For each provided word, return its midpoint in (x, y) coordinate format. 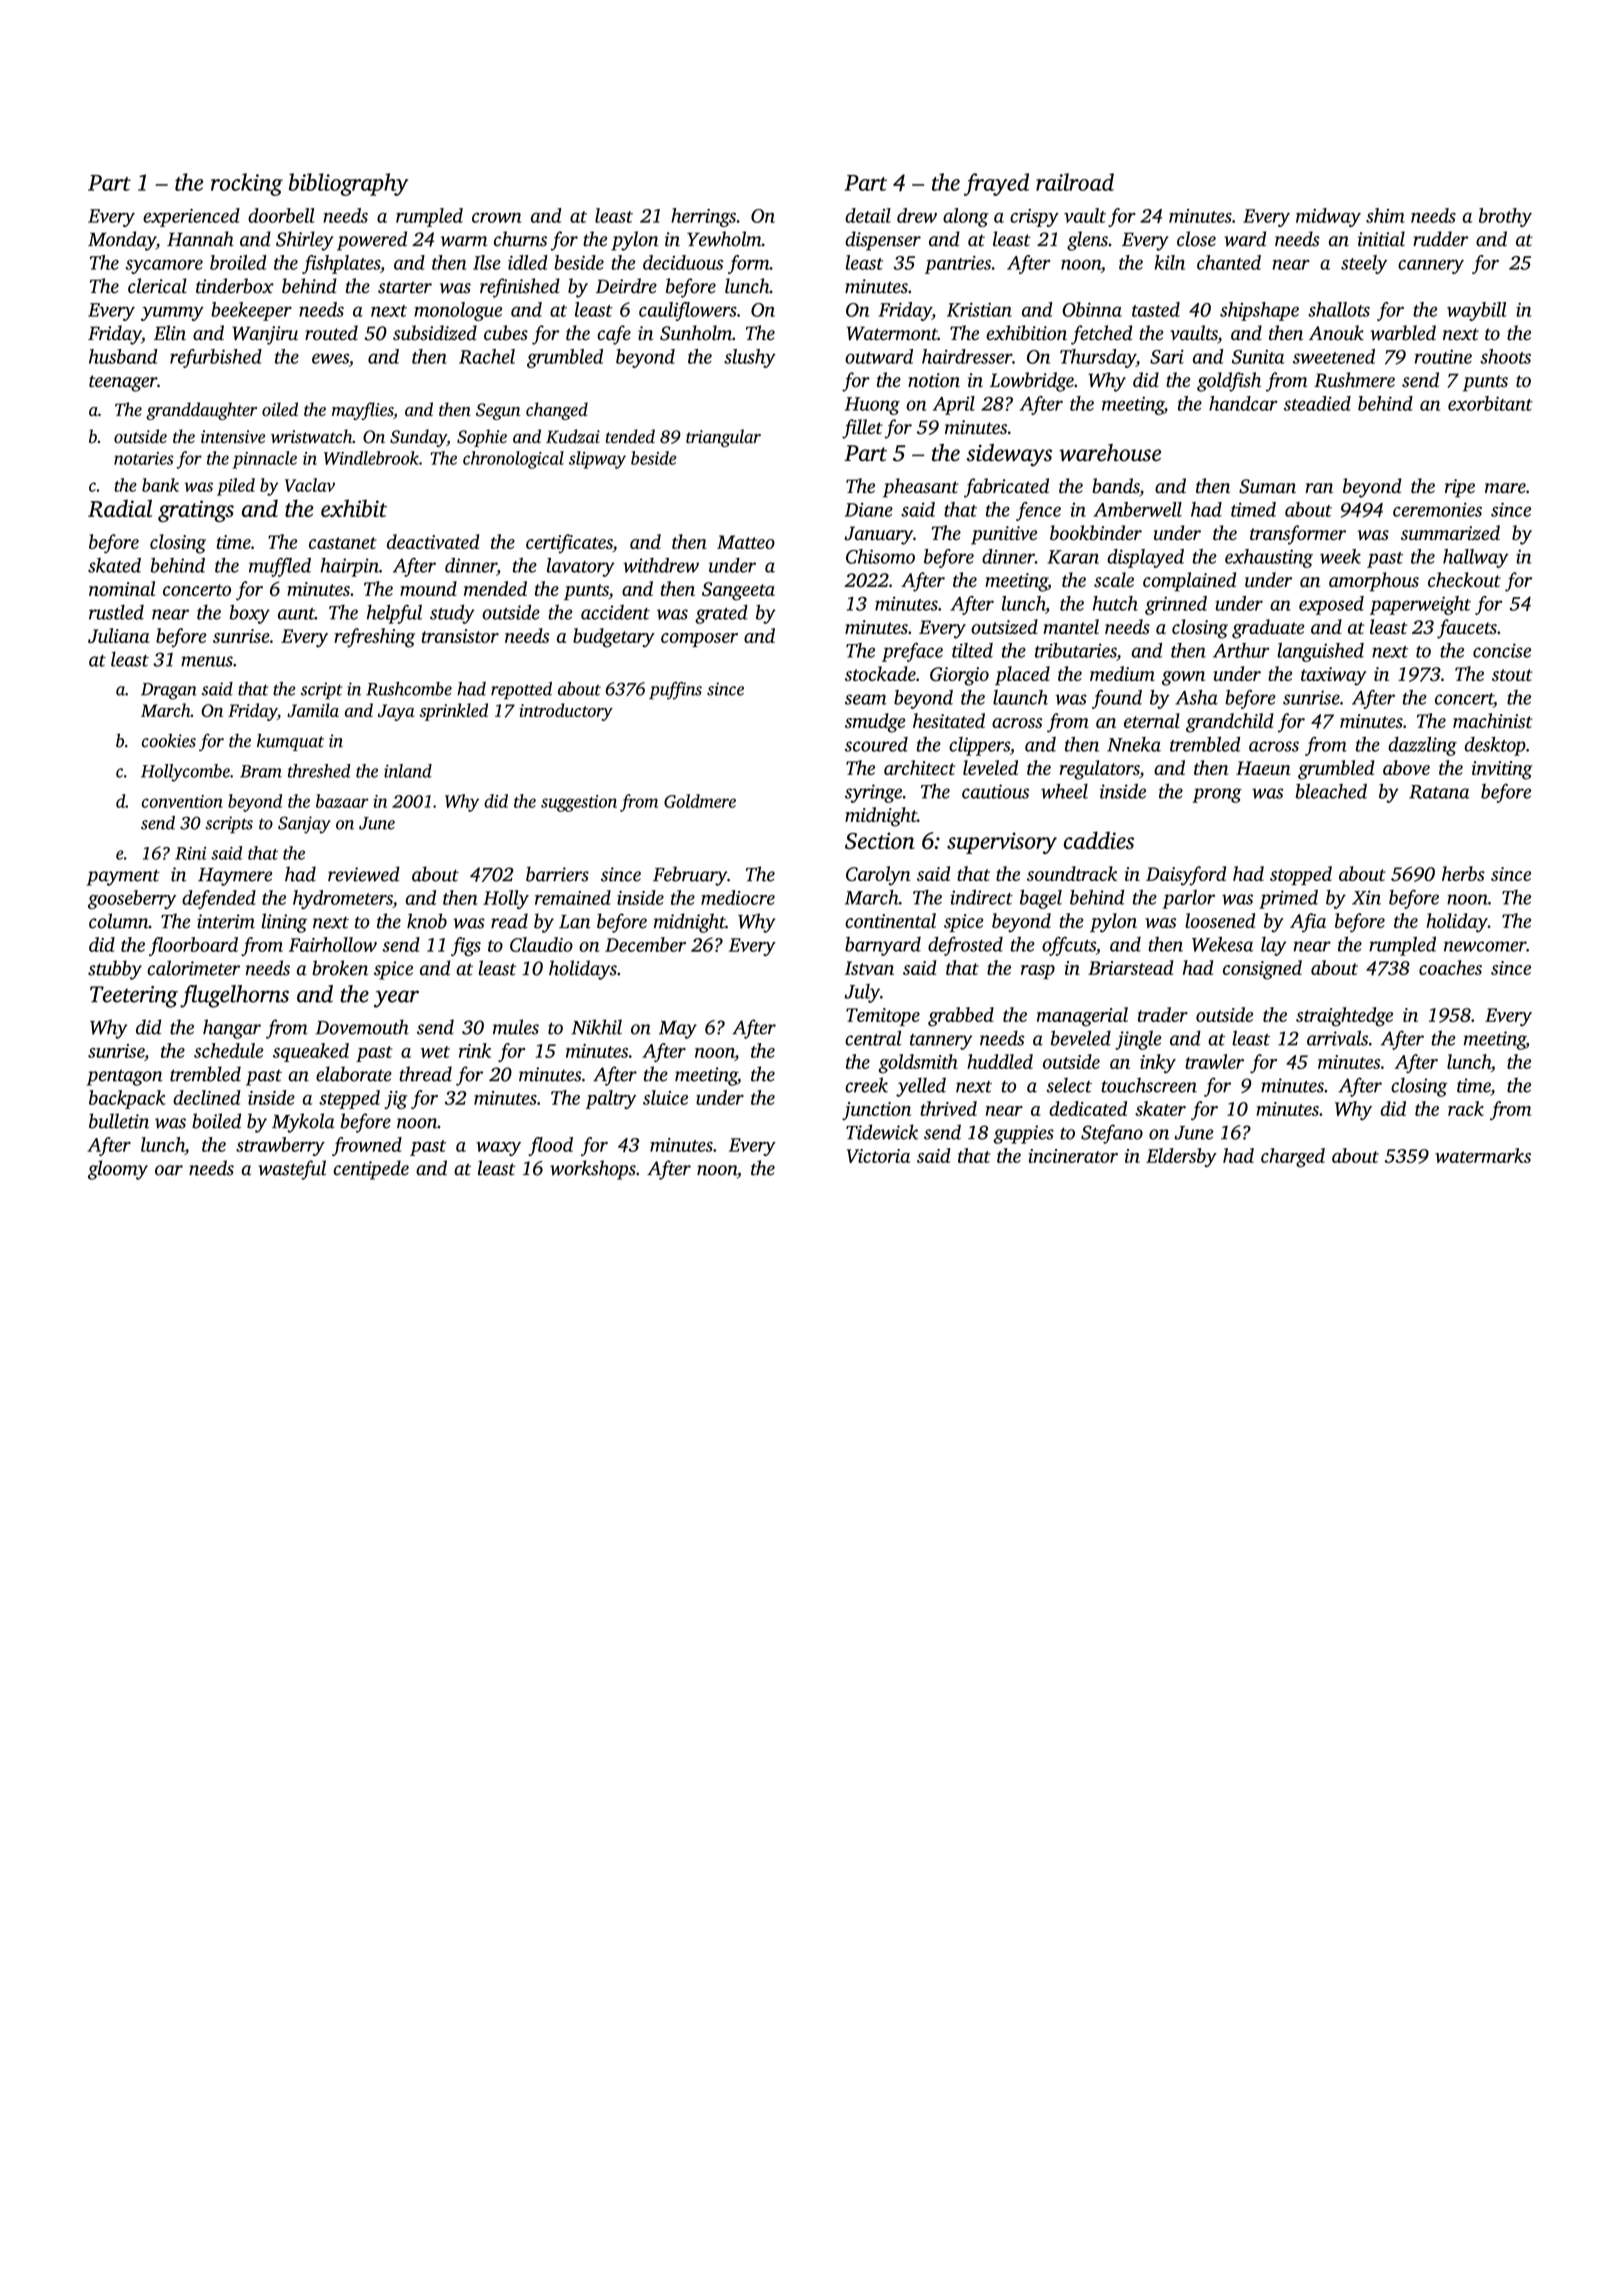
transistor (460, 636)
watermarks (1483, 1155)
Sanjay (304, 825)
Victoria (878, 1156)
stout (1512, 675)
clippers (979, 746)
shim (1385, 215)
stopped (1301, 875)
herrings (703, 217)
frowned (367, 1146)
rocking (247, 184)
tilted (972, 650)
